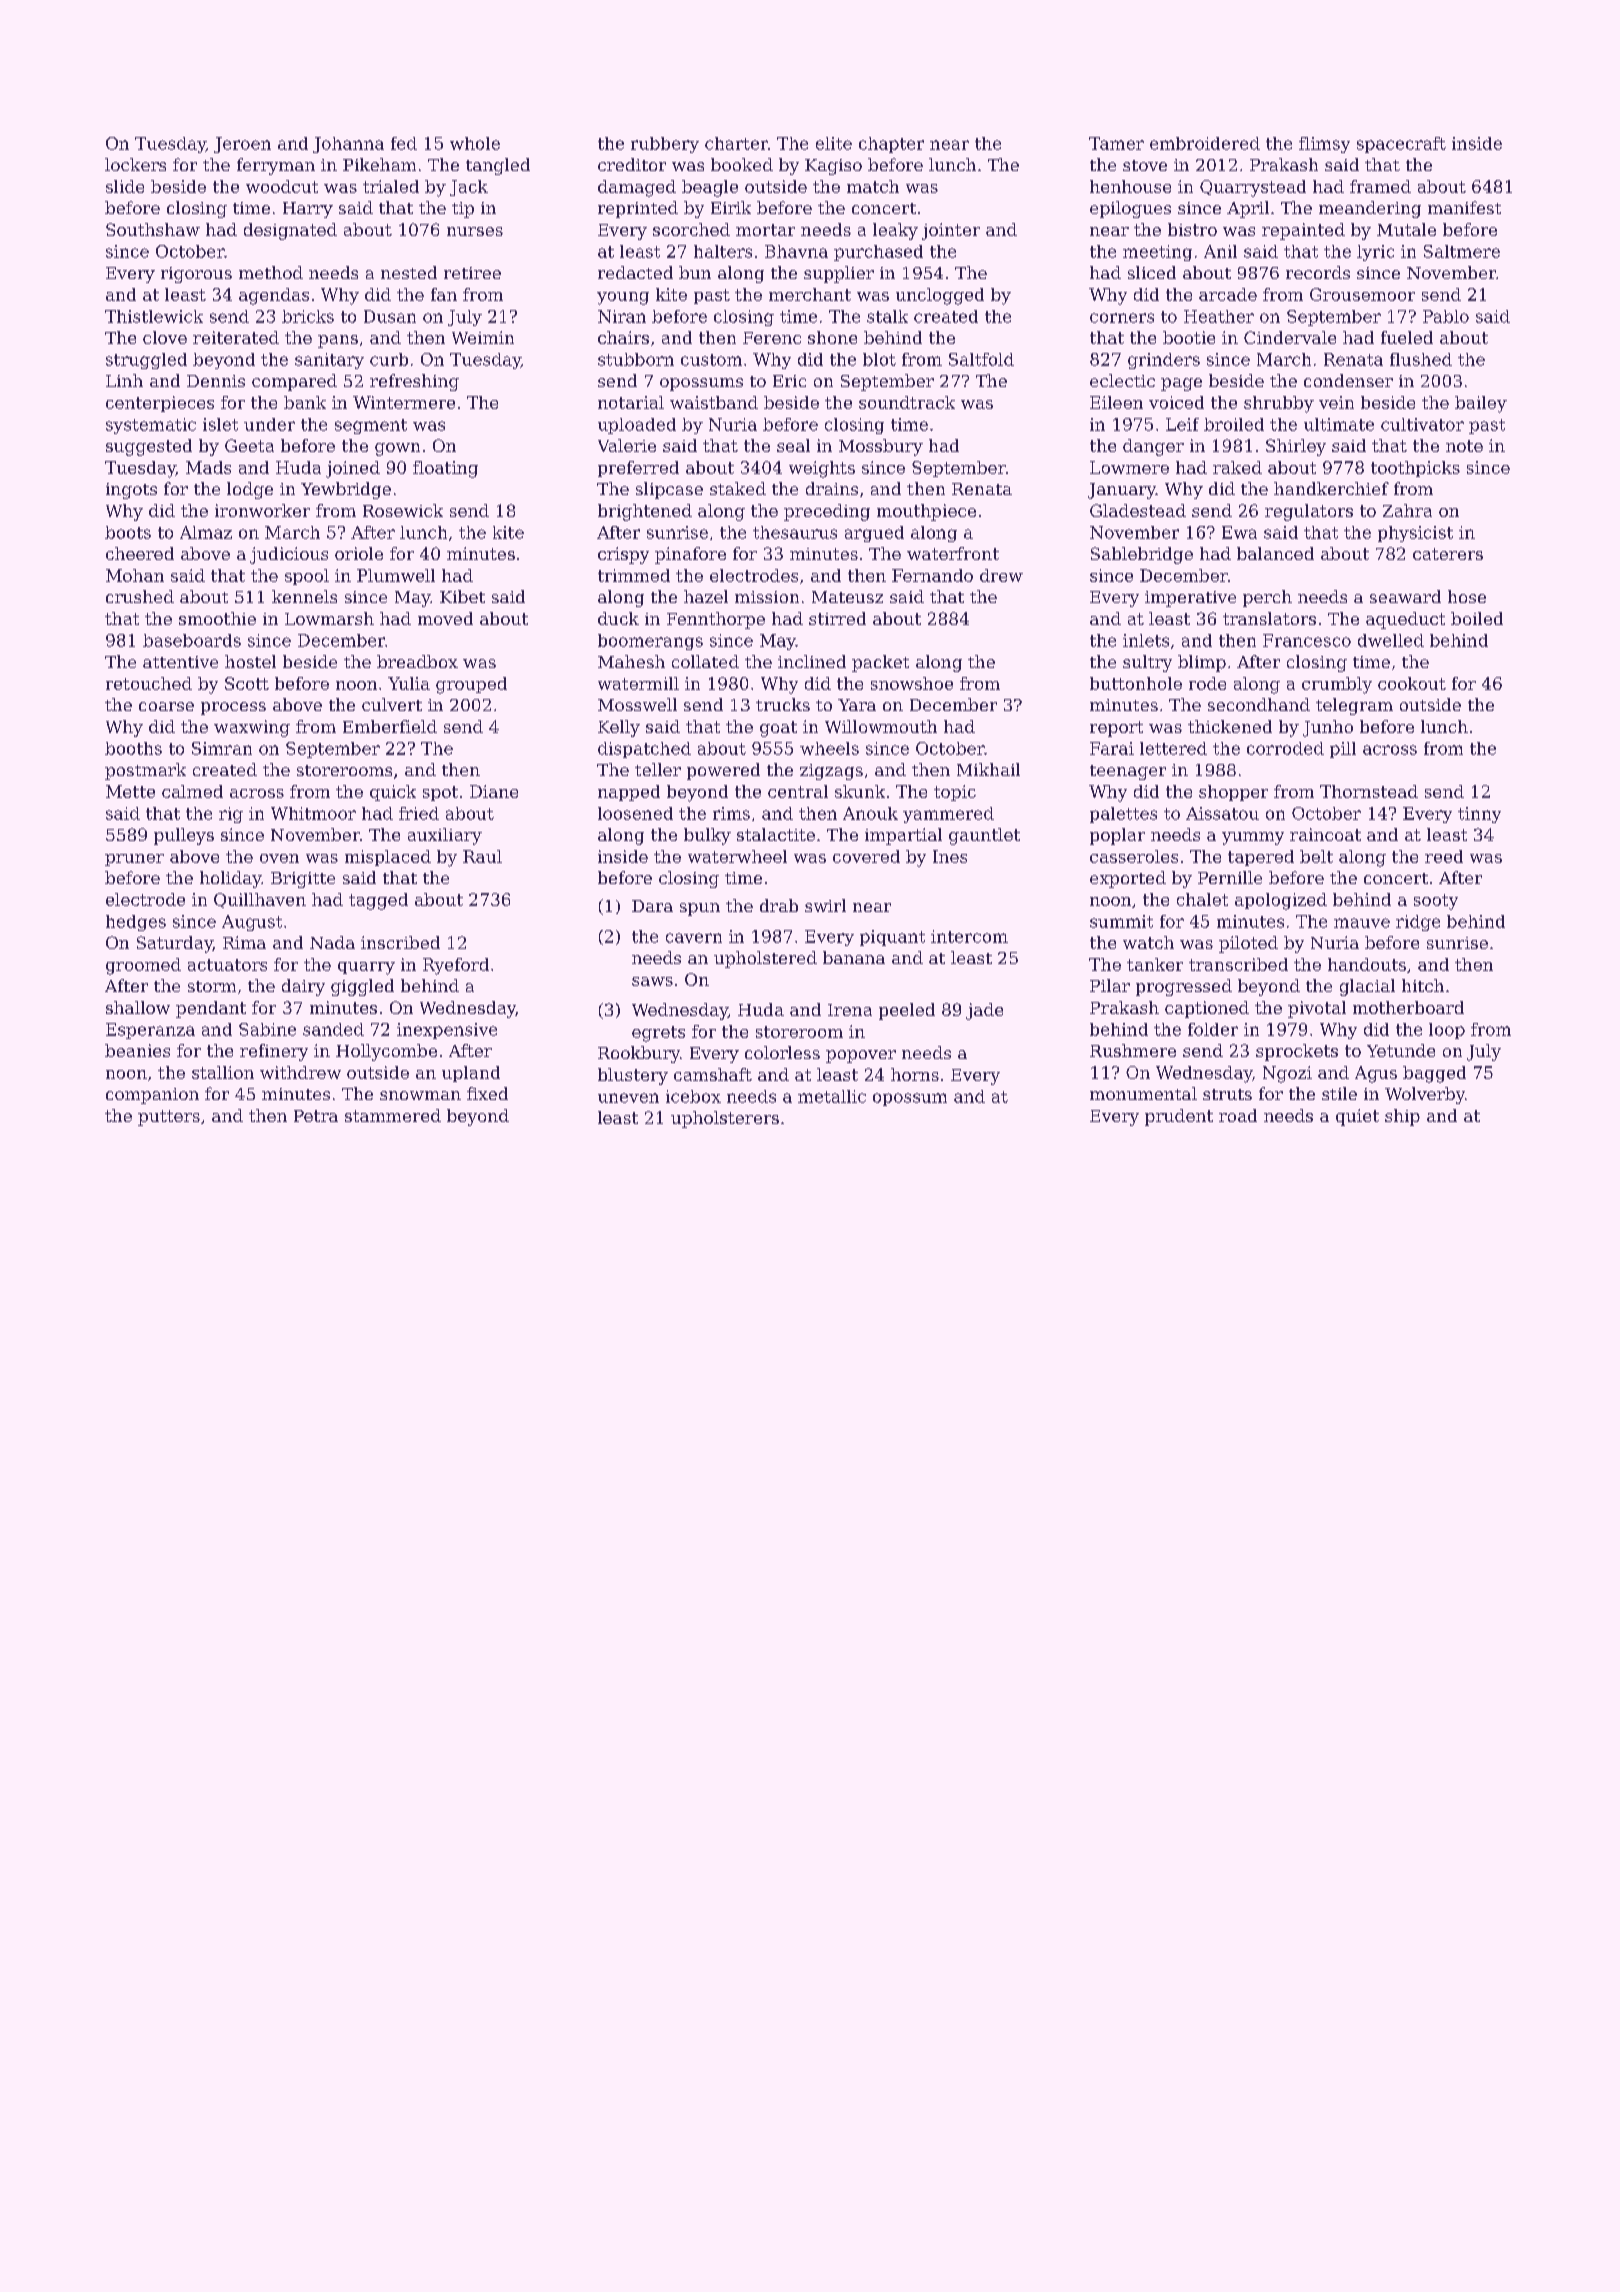 The image size is (1620, 2292). I want to click on ship, so click(1402, 1117).
